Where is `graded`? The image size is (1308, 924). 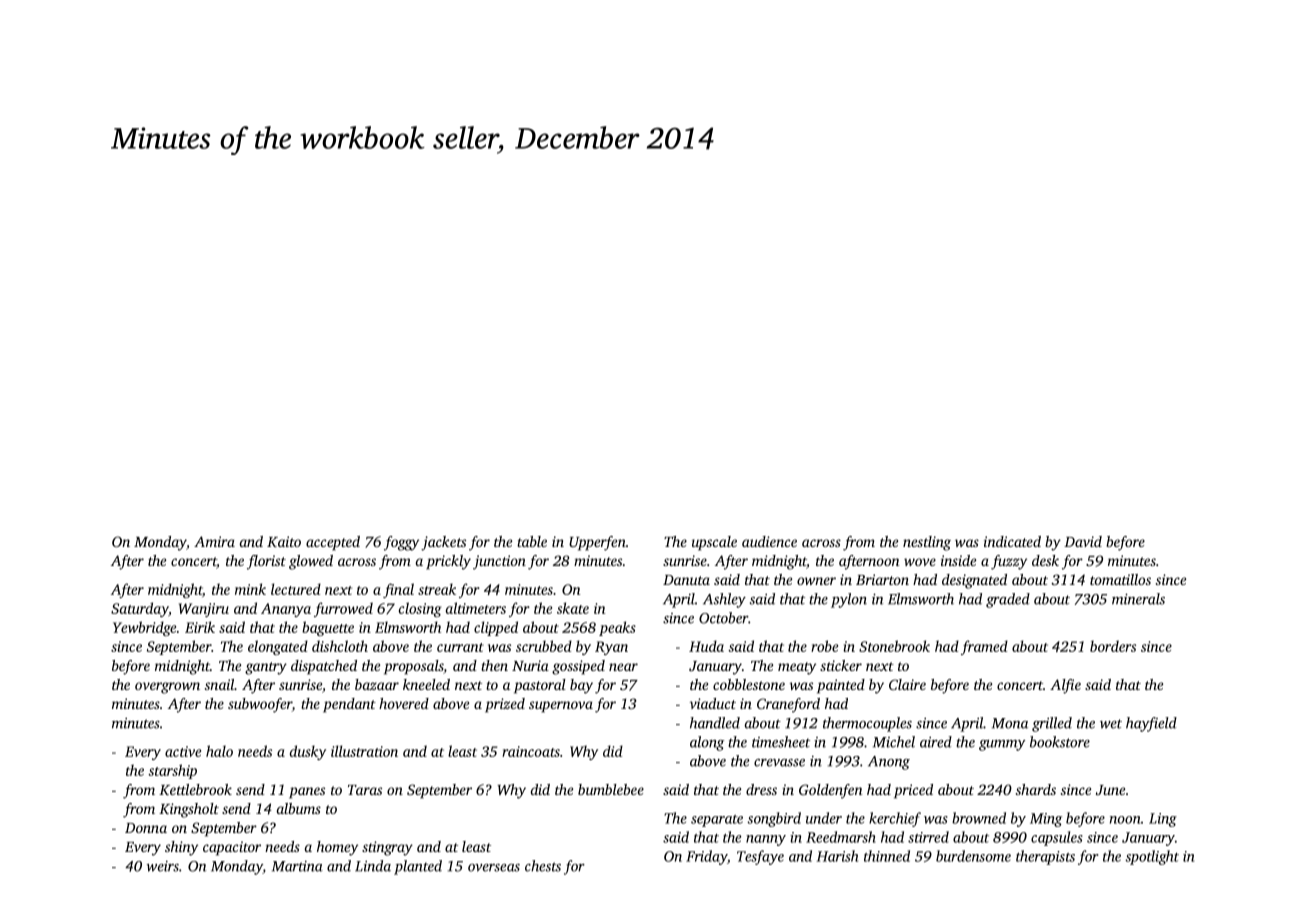 graded is located at coordinates (1008, 600).
